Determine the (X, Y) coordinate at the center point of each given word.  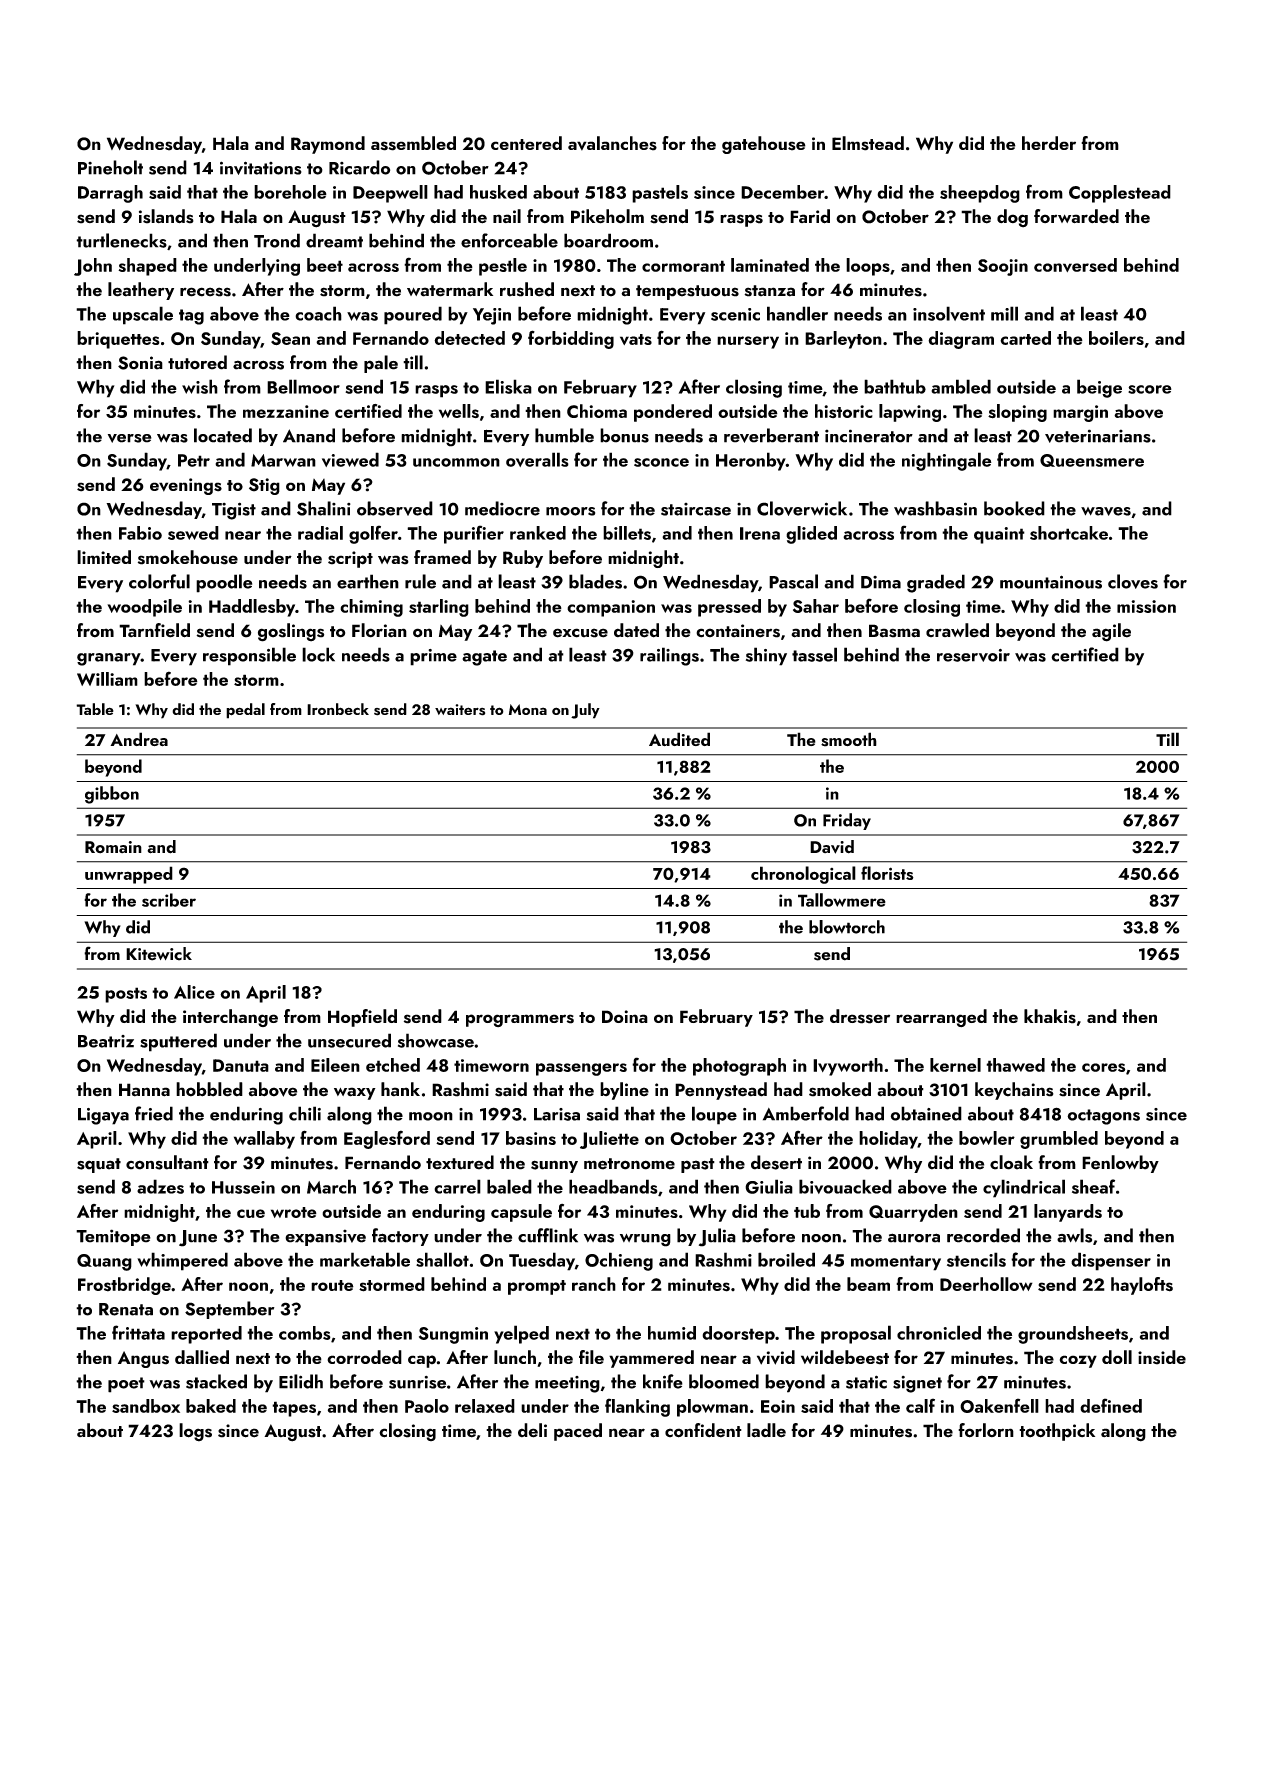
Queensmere (1092, 460)
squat (99, 1165)
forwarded (1076, 216)
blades (595, 581)
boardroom (608, 240)
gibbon (112, 795)
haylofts (1142, 1286)
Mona (528, 709)
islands (166, 216)
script (350, 559)
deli (532, 1430)
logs (195, 1432)
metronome (629, 1164)
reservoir (973, 655)
